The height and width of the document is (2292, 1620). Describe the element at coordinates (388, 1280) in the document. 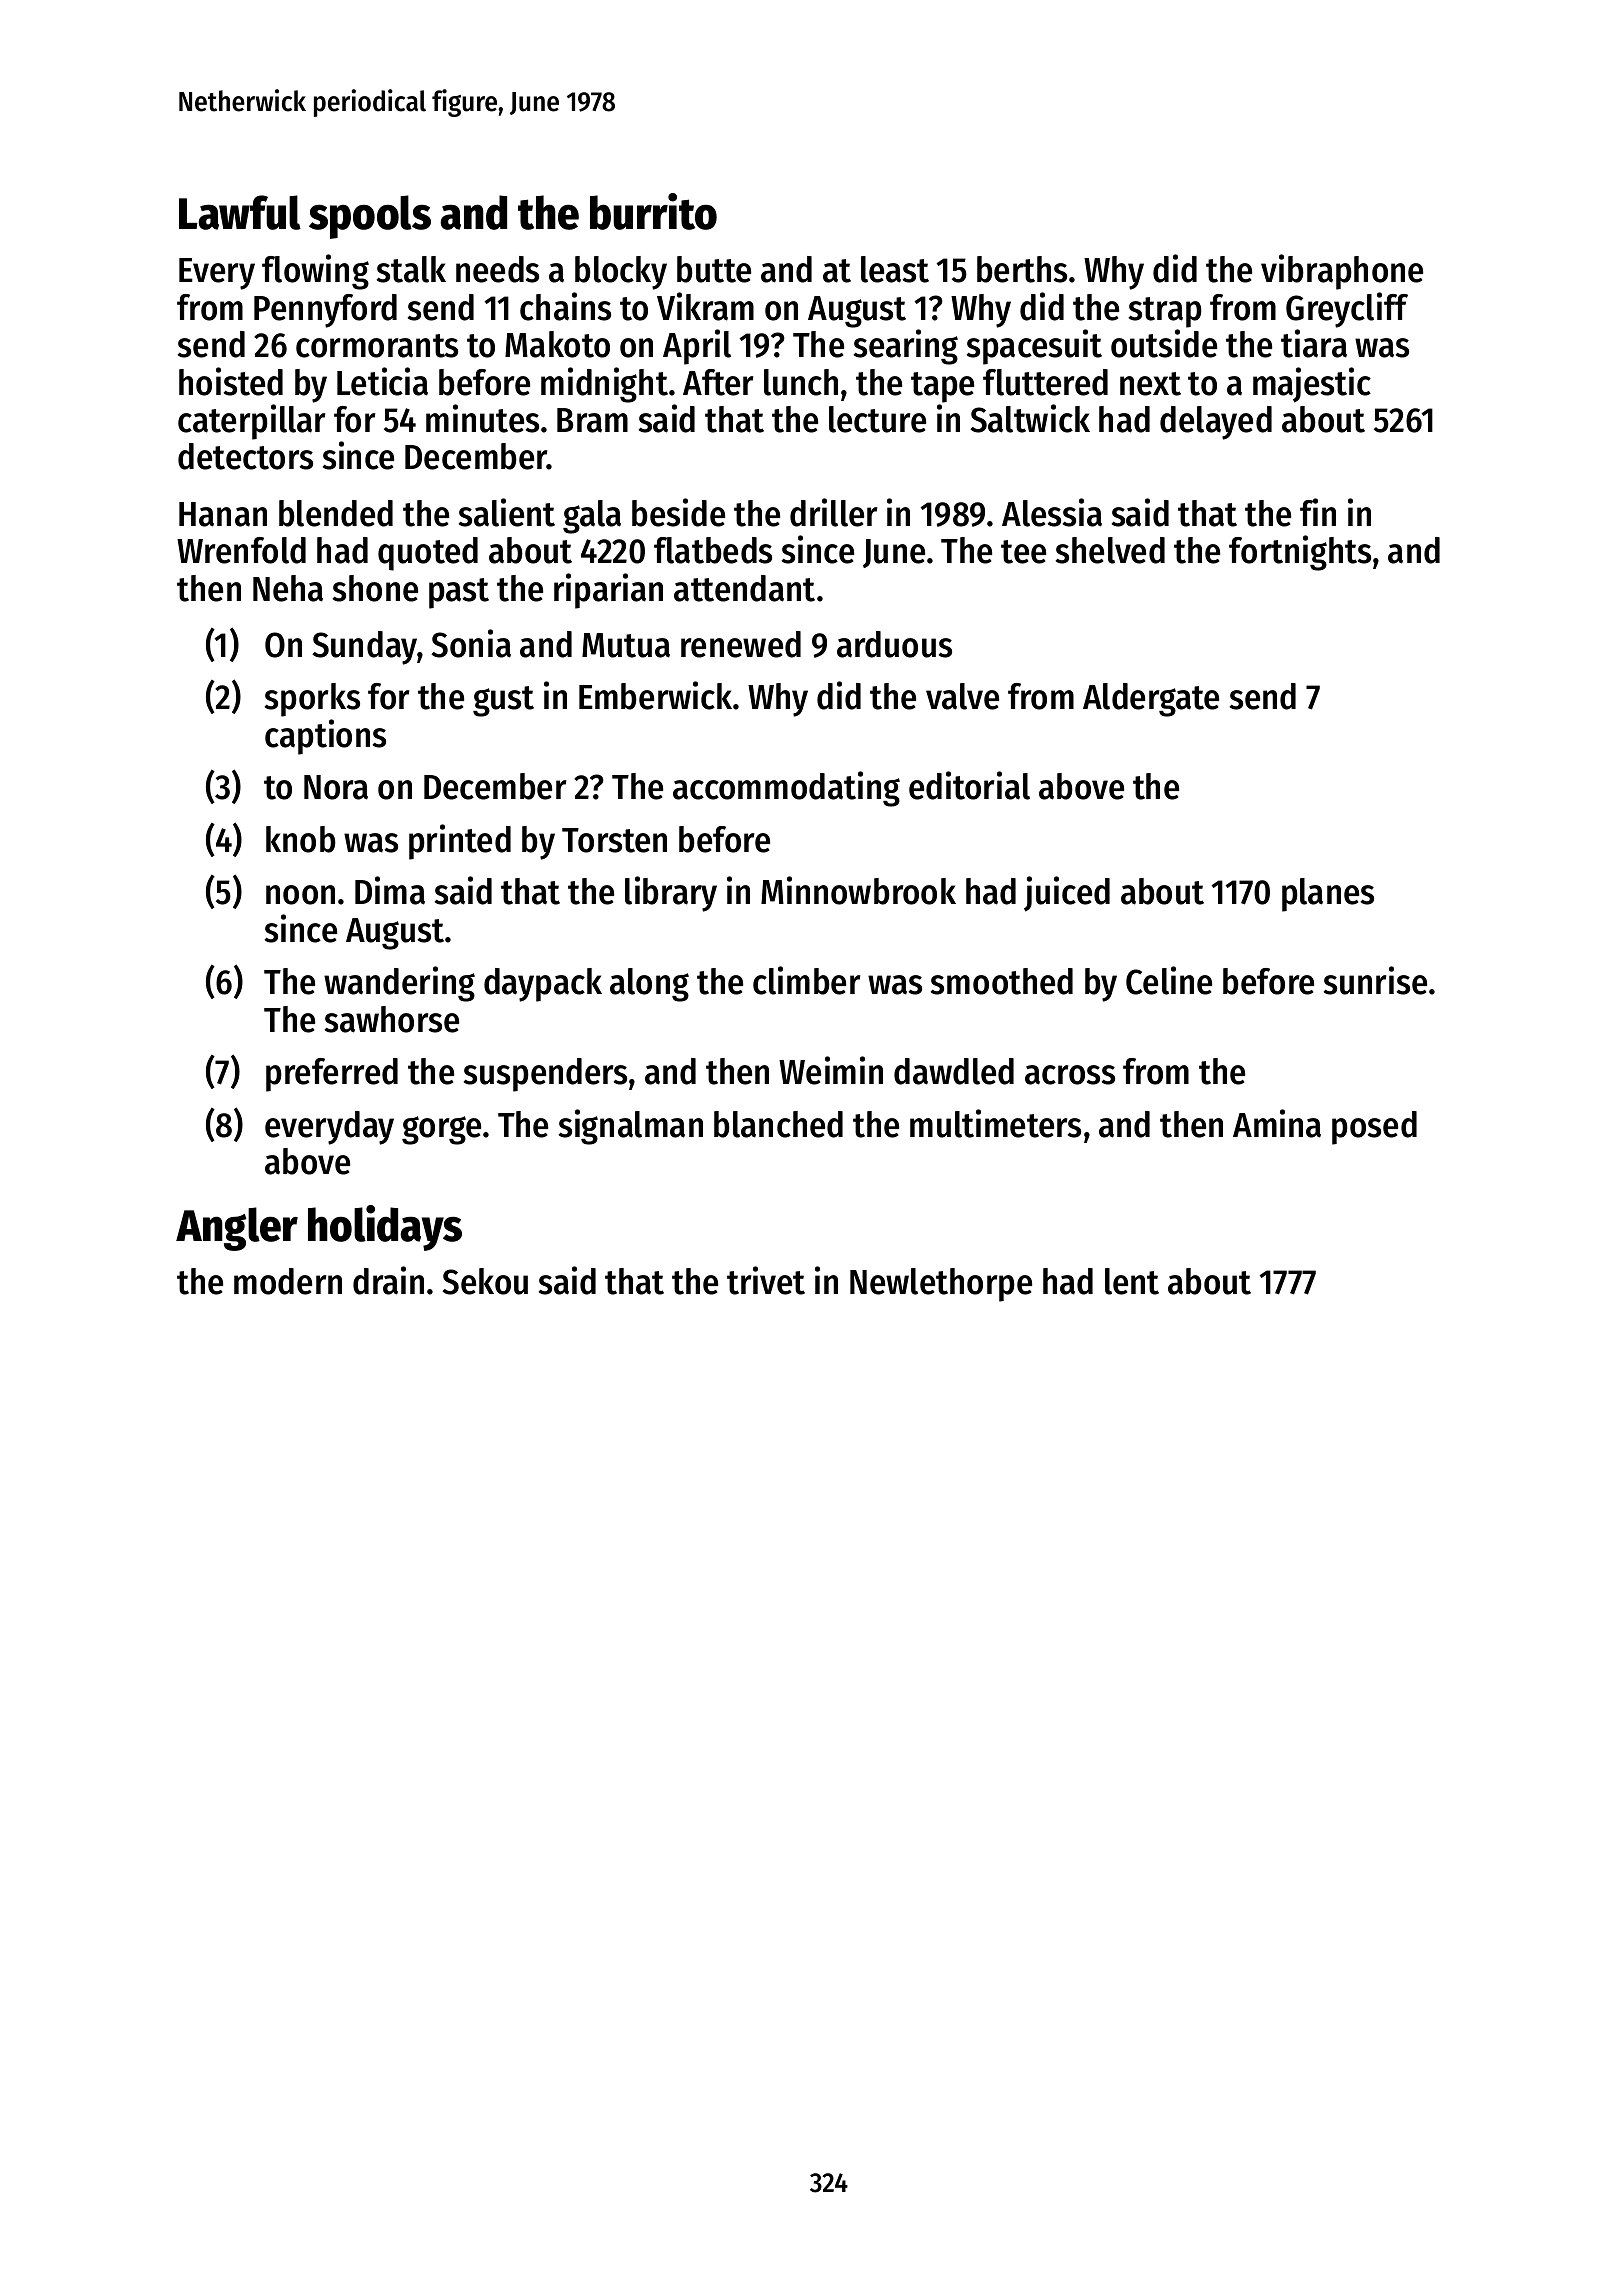

I see `drain` at that location.
